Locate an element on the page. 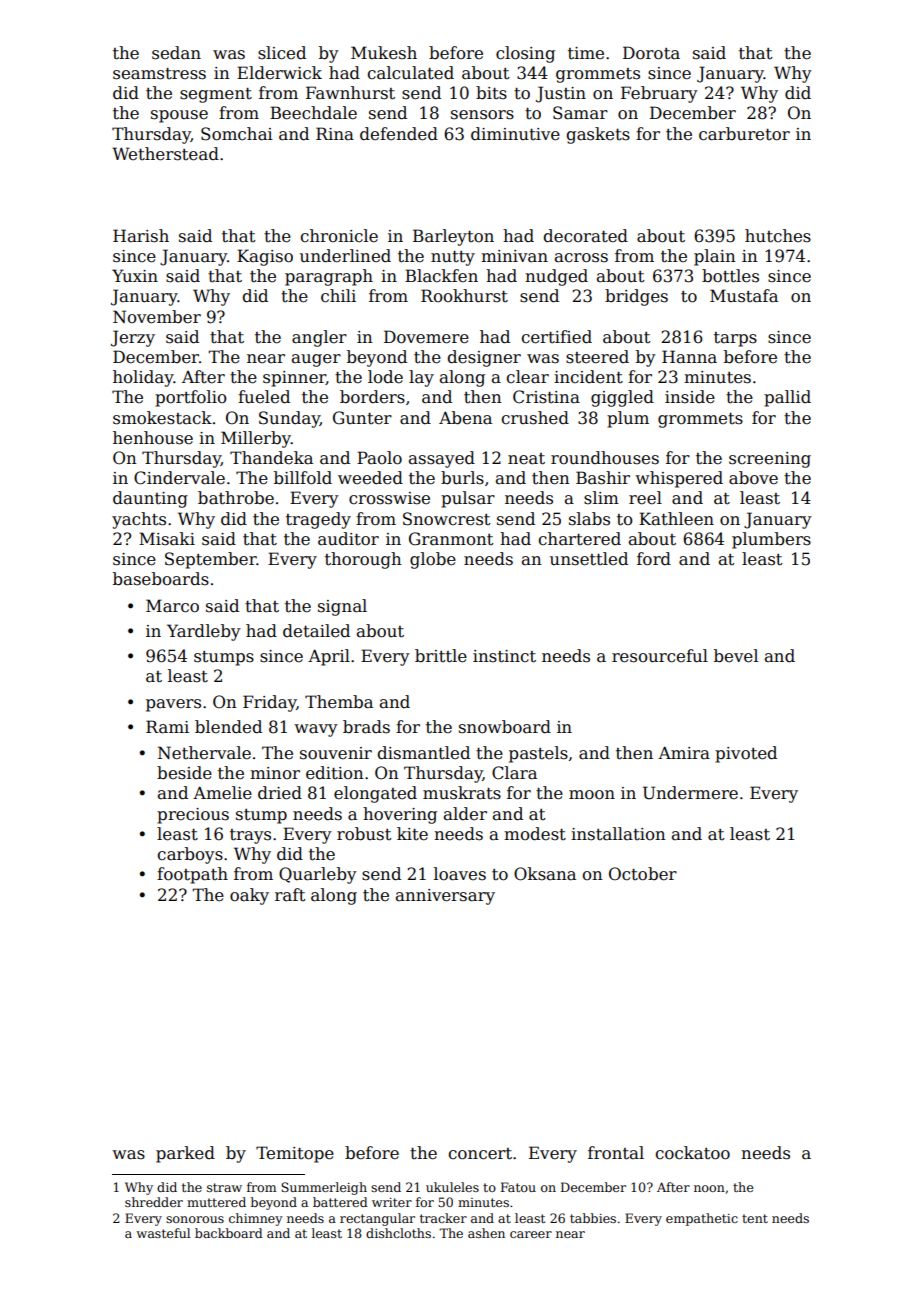 This page has width=924, height=1308. hutches is located at coordinates (778, 236).
